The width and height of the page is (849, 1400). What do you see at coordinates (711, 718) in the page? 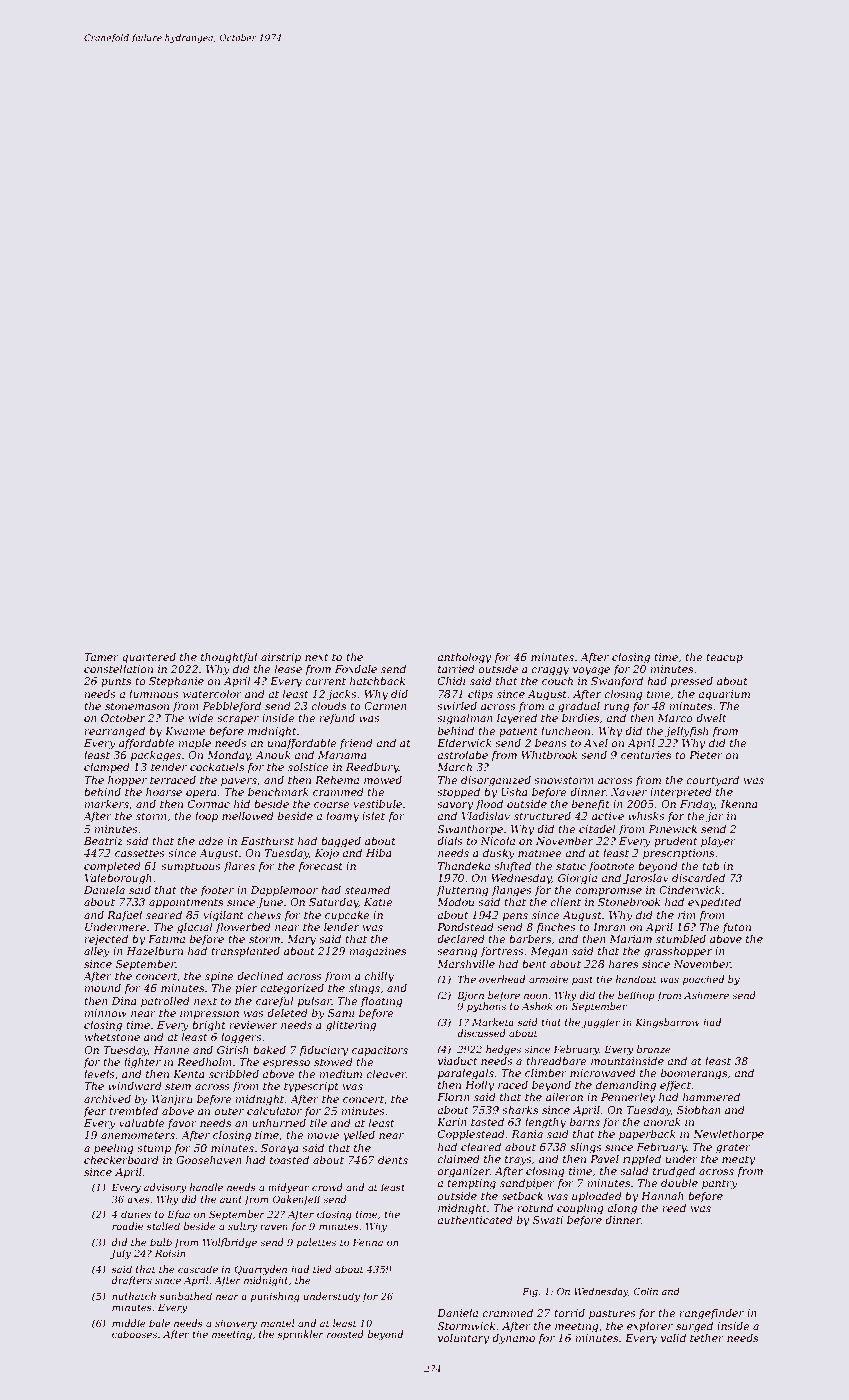
I see `dwelt` at bounding box center [711, 718].
